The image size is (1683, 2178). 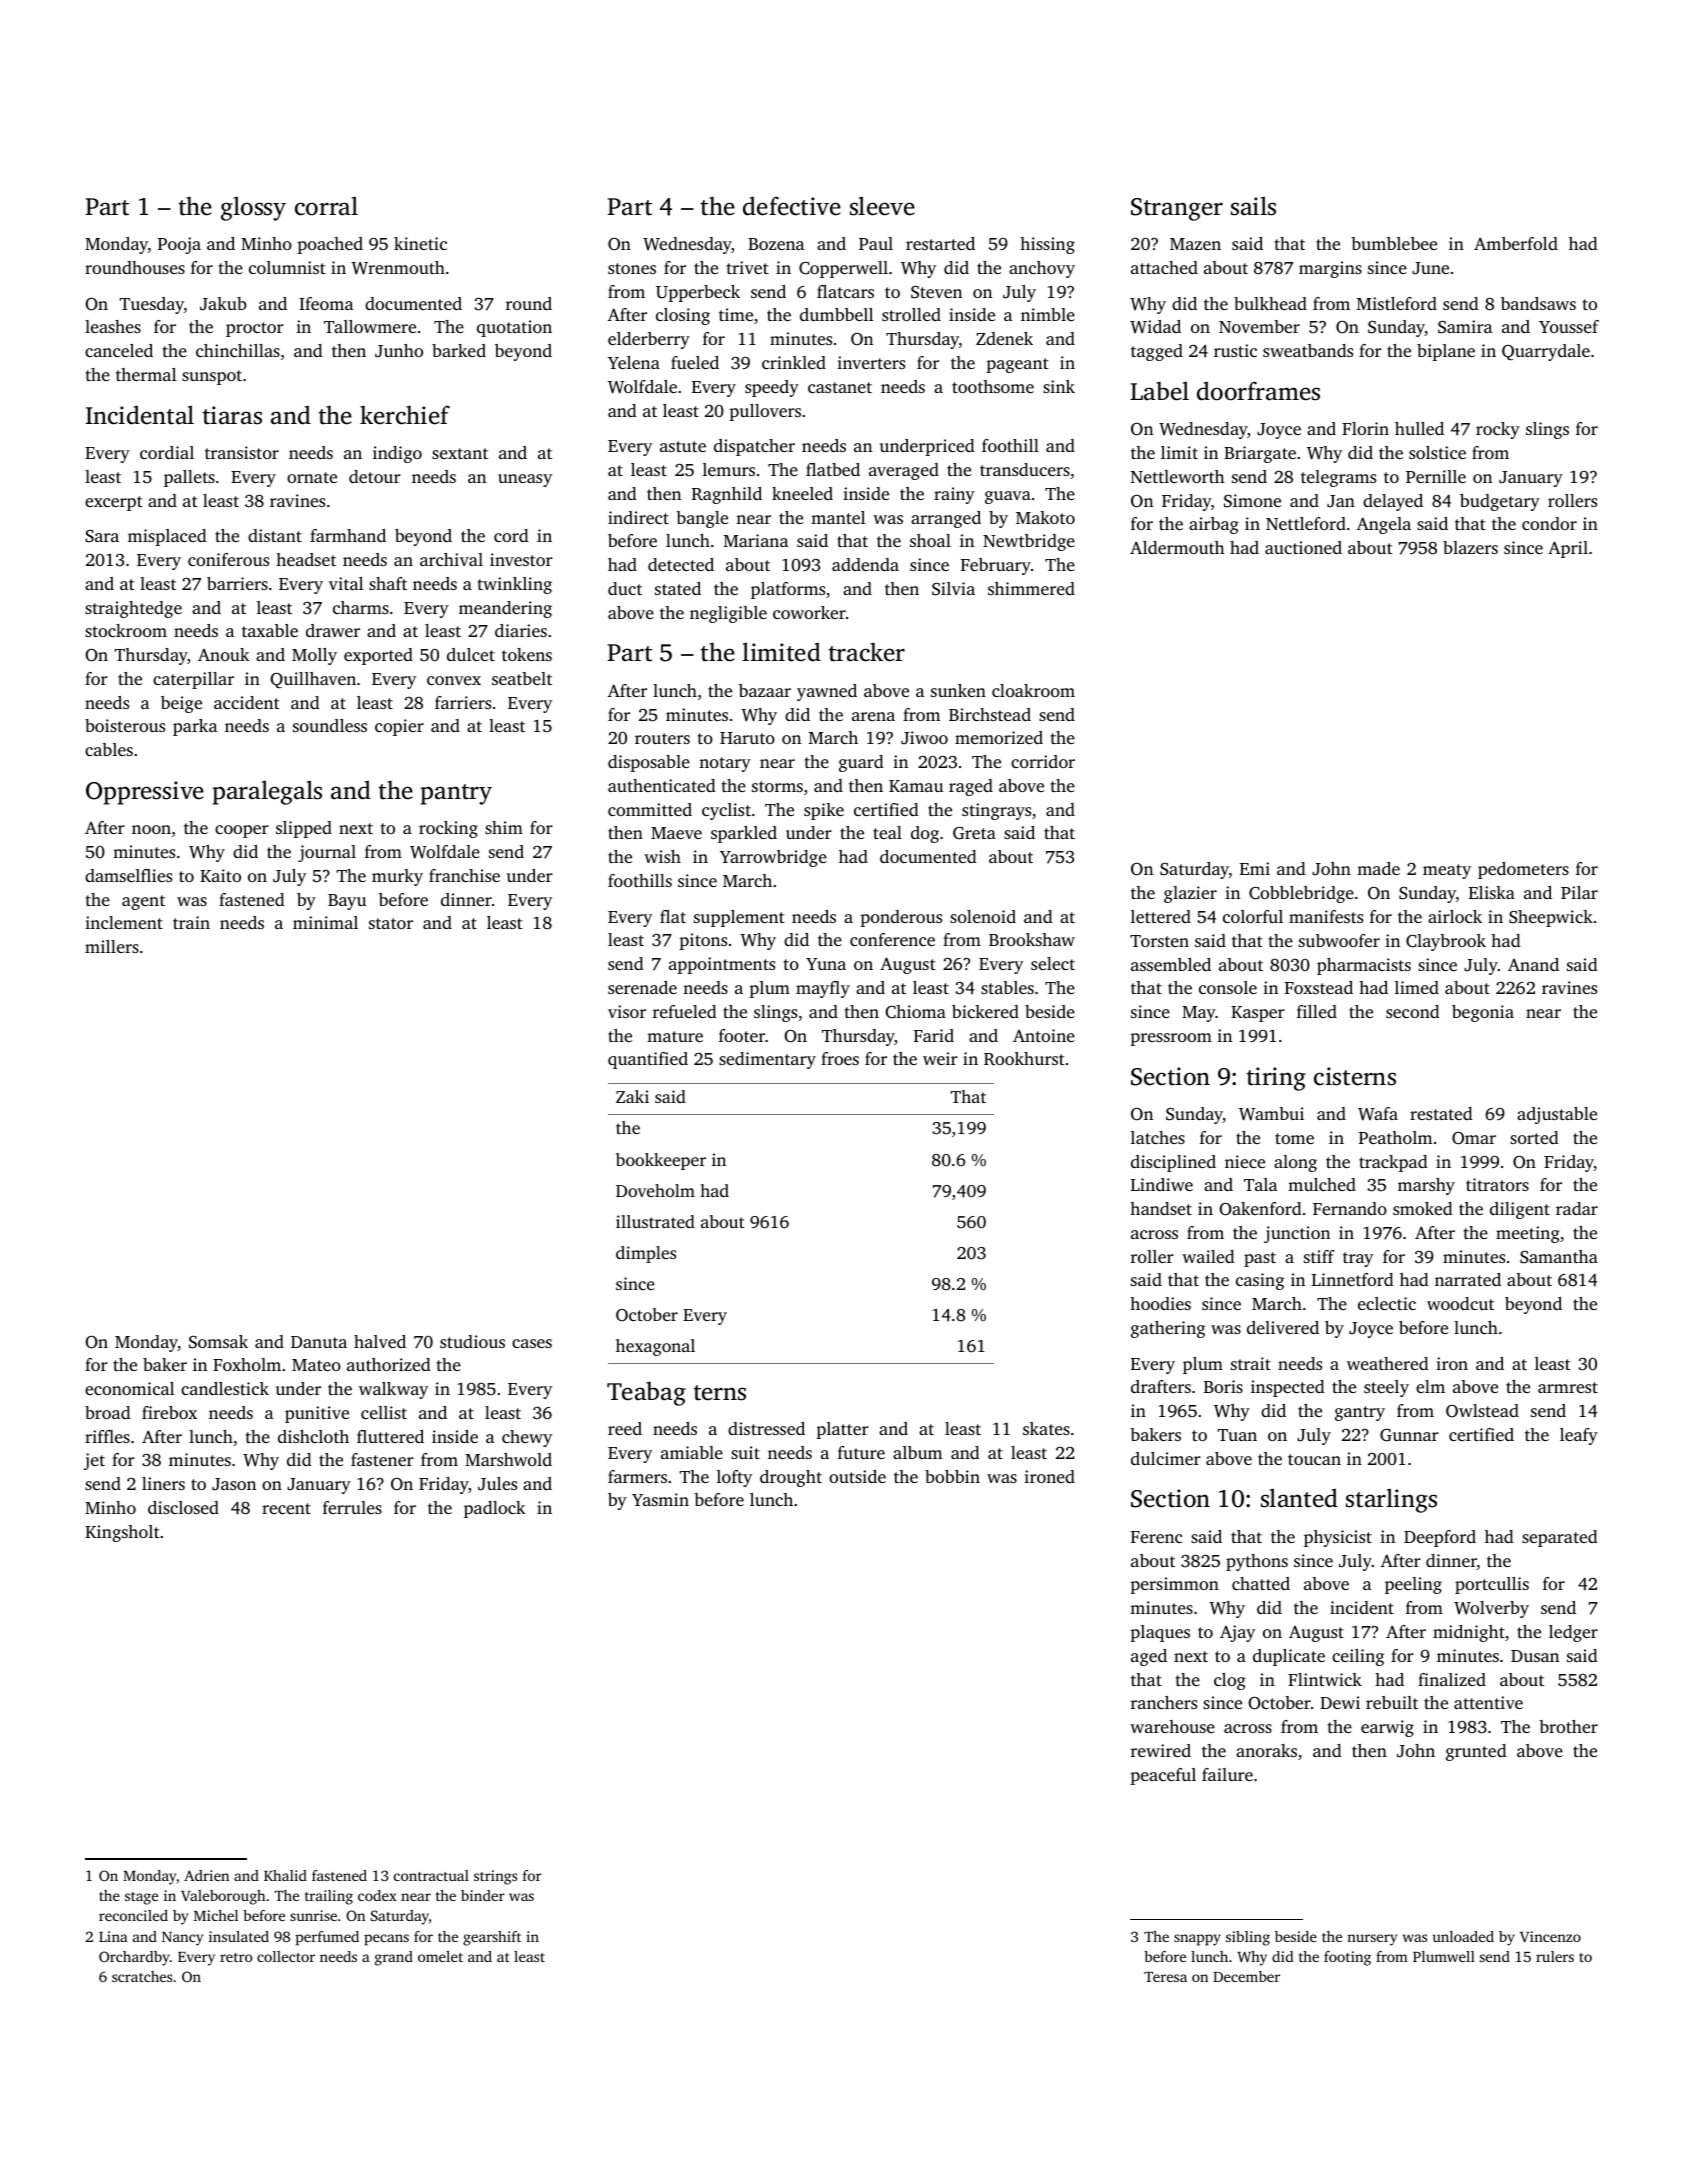 I want to click on unloaded, so click(x=1463, y=1936).
